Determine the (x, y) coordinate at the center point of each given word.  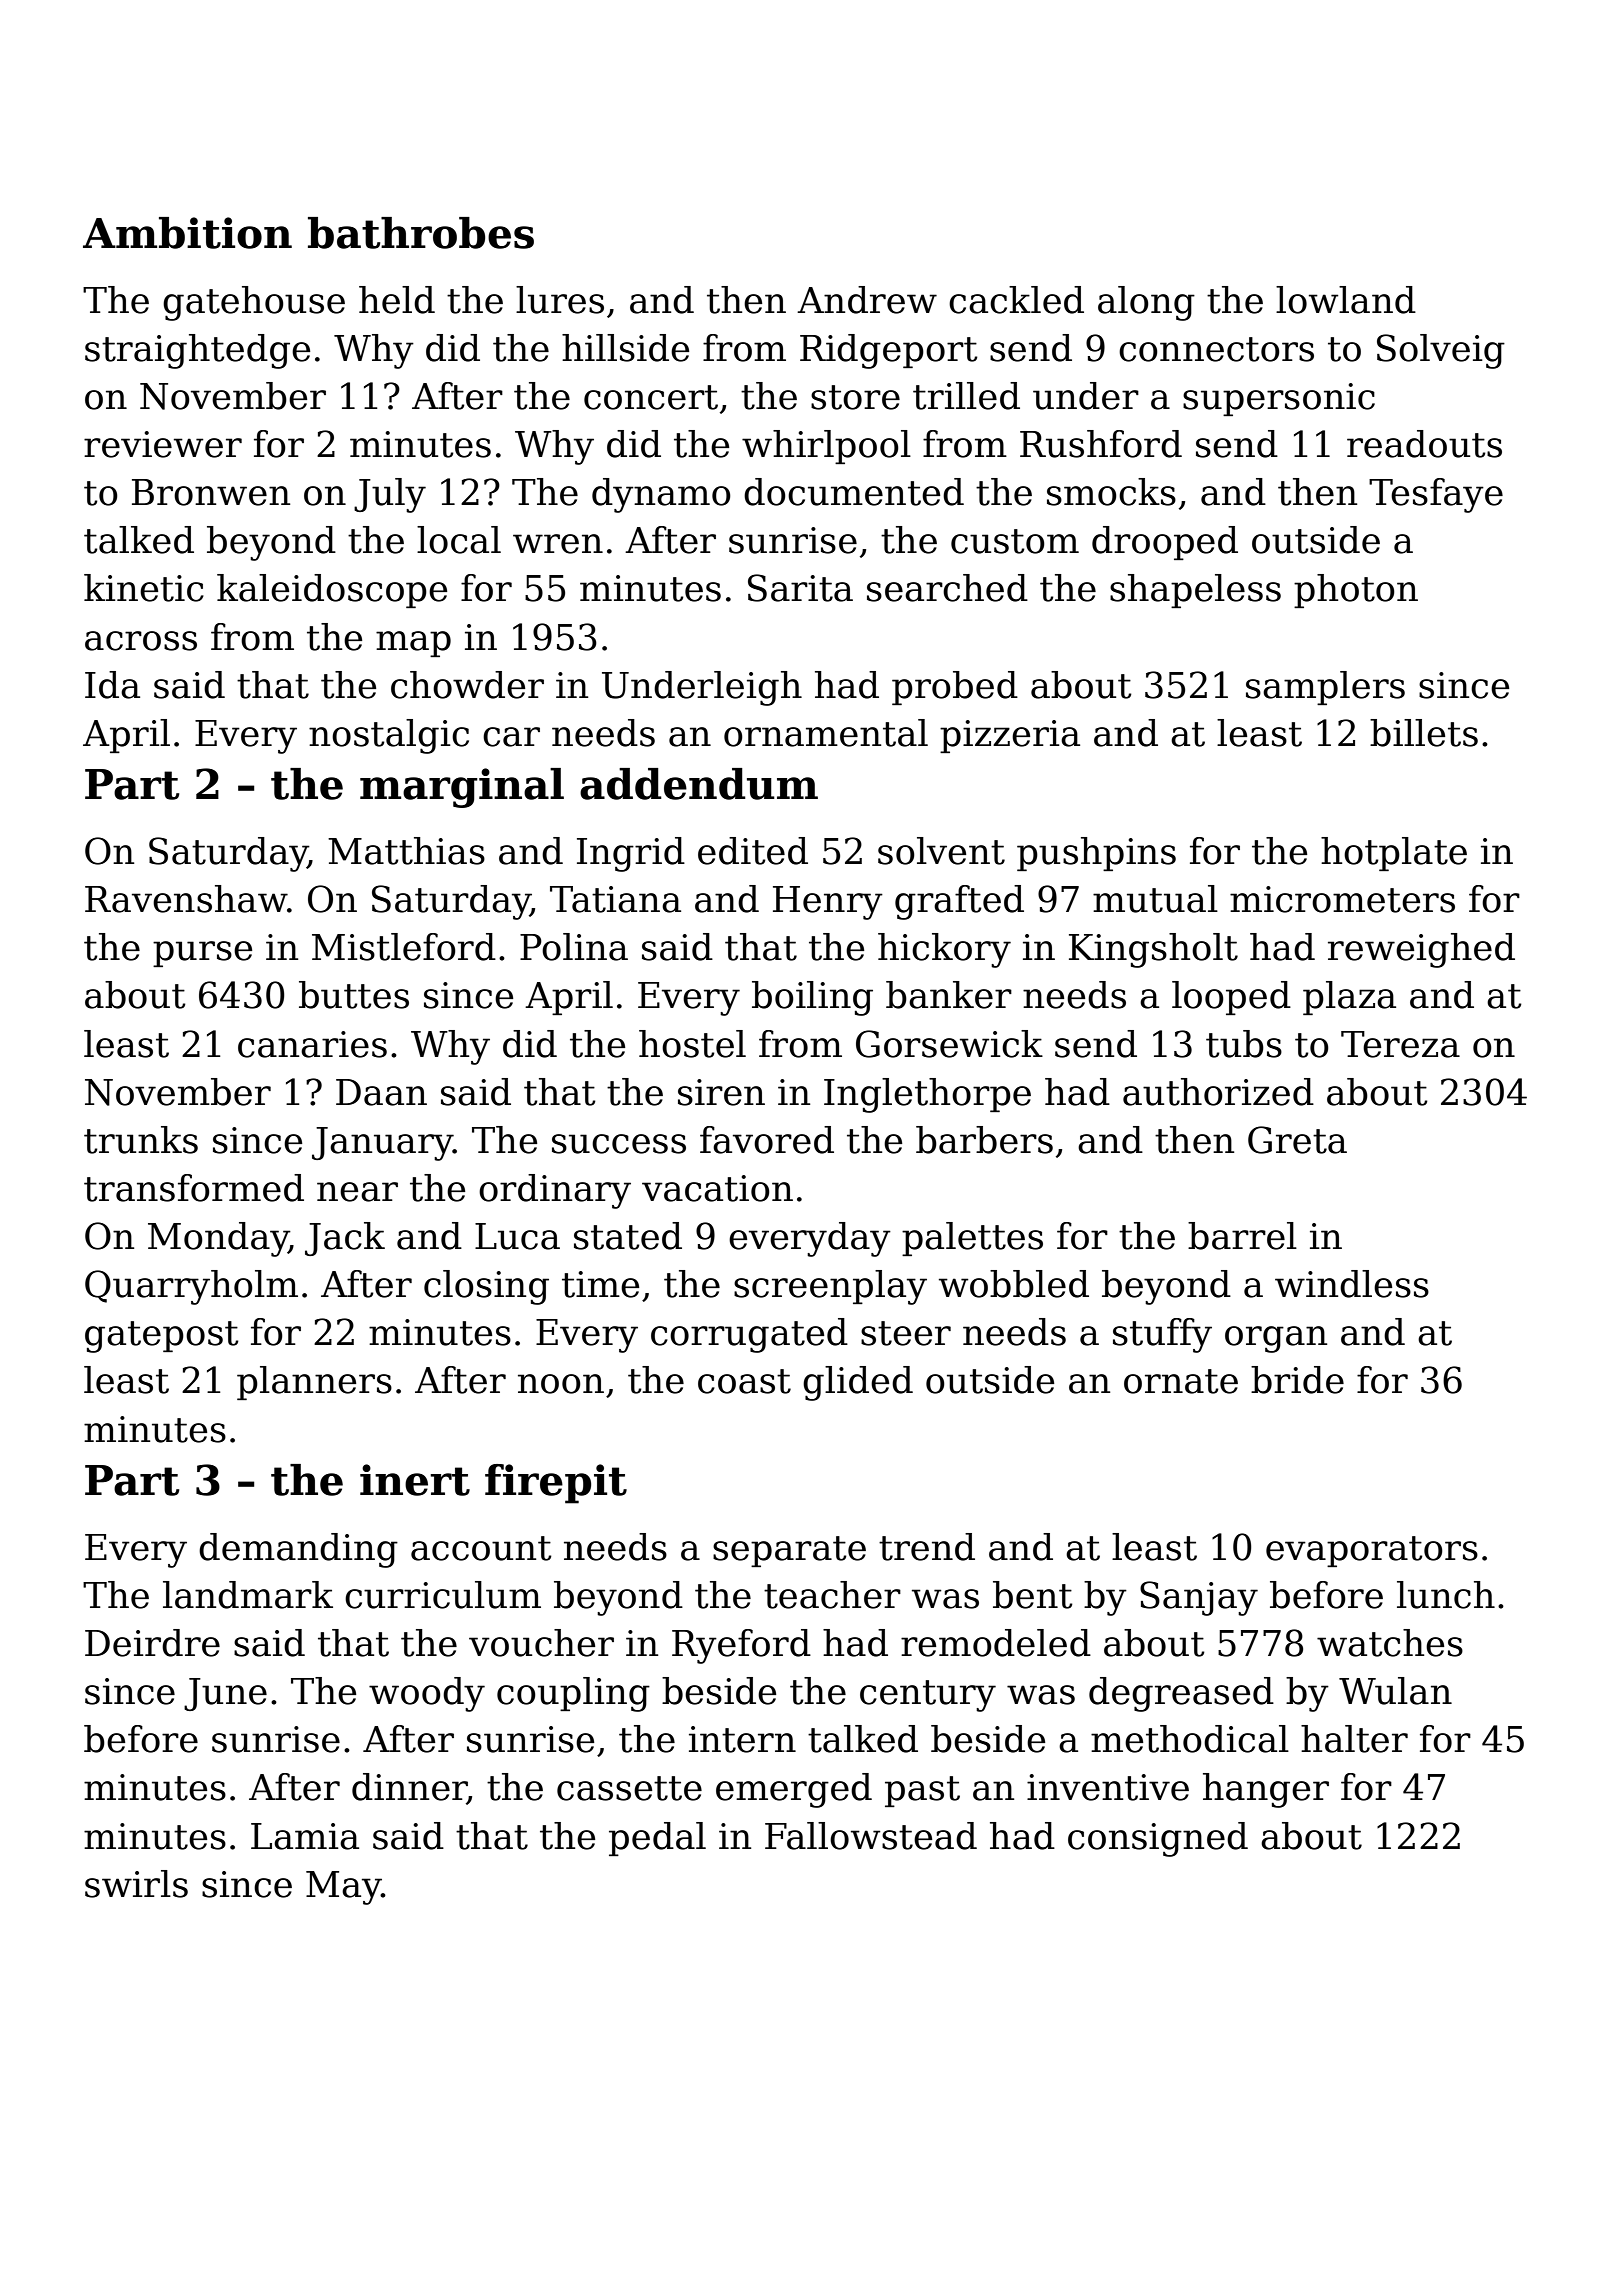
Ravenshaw (186, 899)
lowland (1346, 300)
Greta (1297, 1140)
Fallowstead (871, 1836)
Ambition (187, 233)
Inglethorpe (927, 1095)
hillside (625, 348)
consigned (1158, 1839)
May (344, 1888)
